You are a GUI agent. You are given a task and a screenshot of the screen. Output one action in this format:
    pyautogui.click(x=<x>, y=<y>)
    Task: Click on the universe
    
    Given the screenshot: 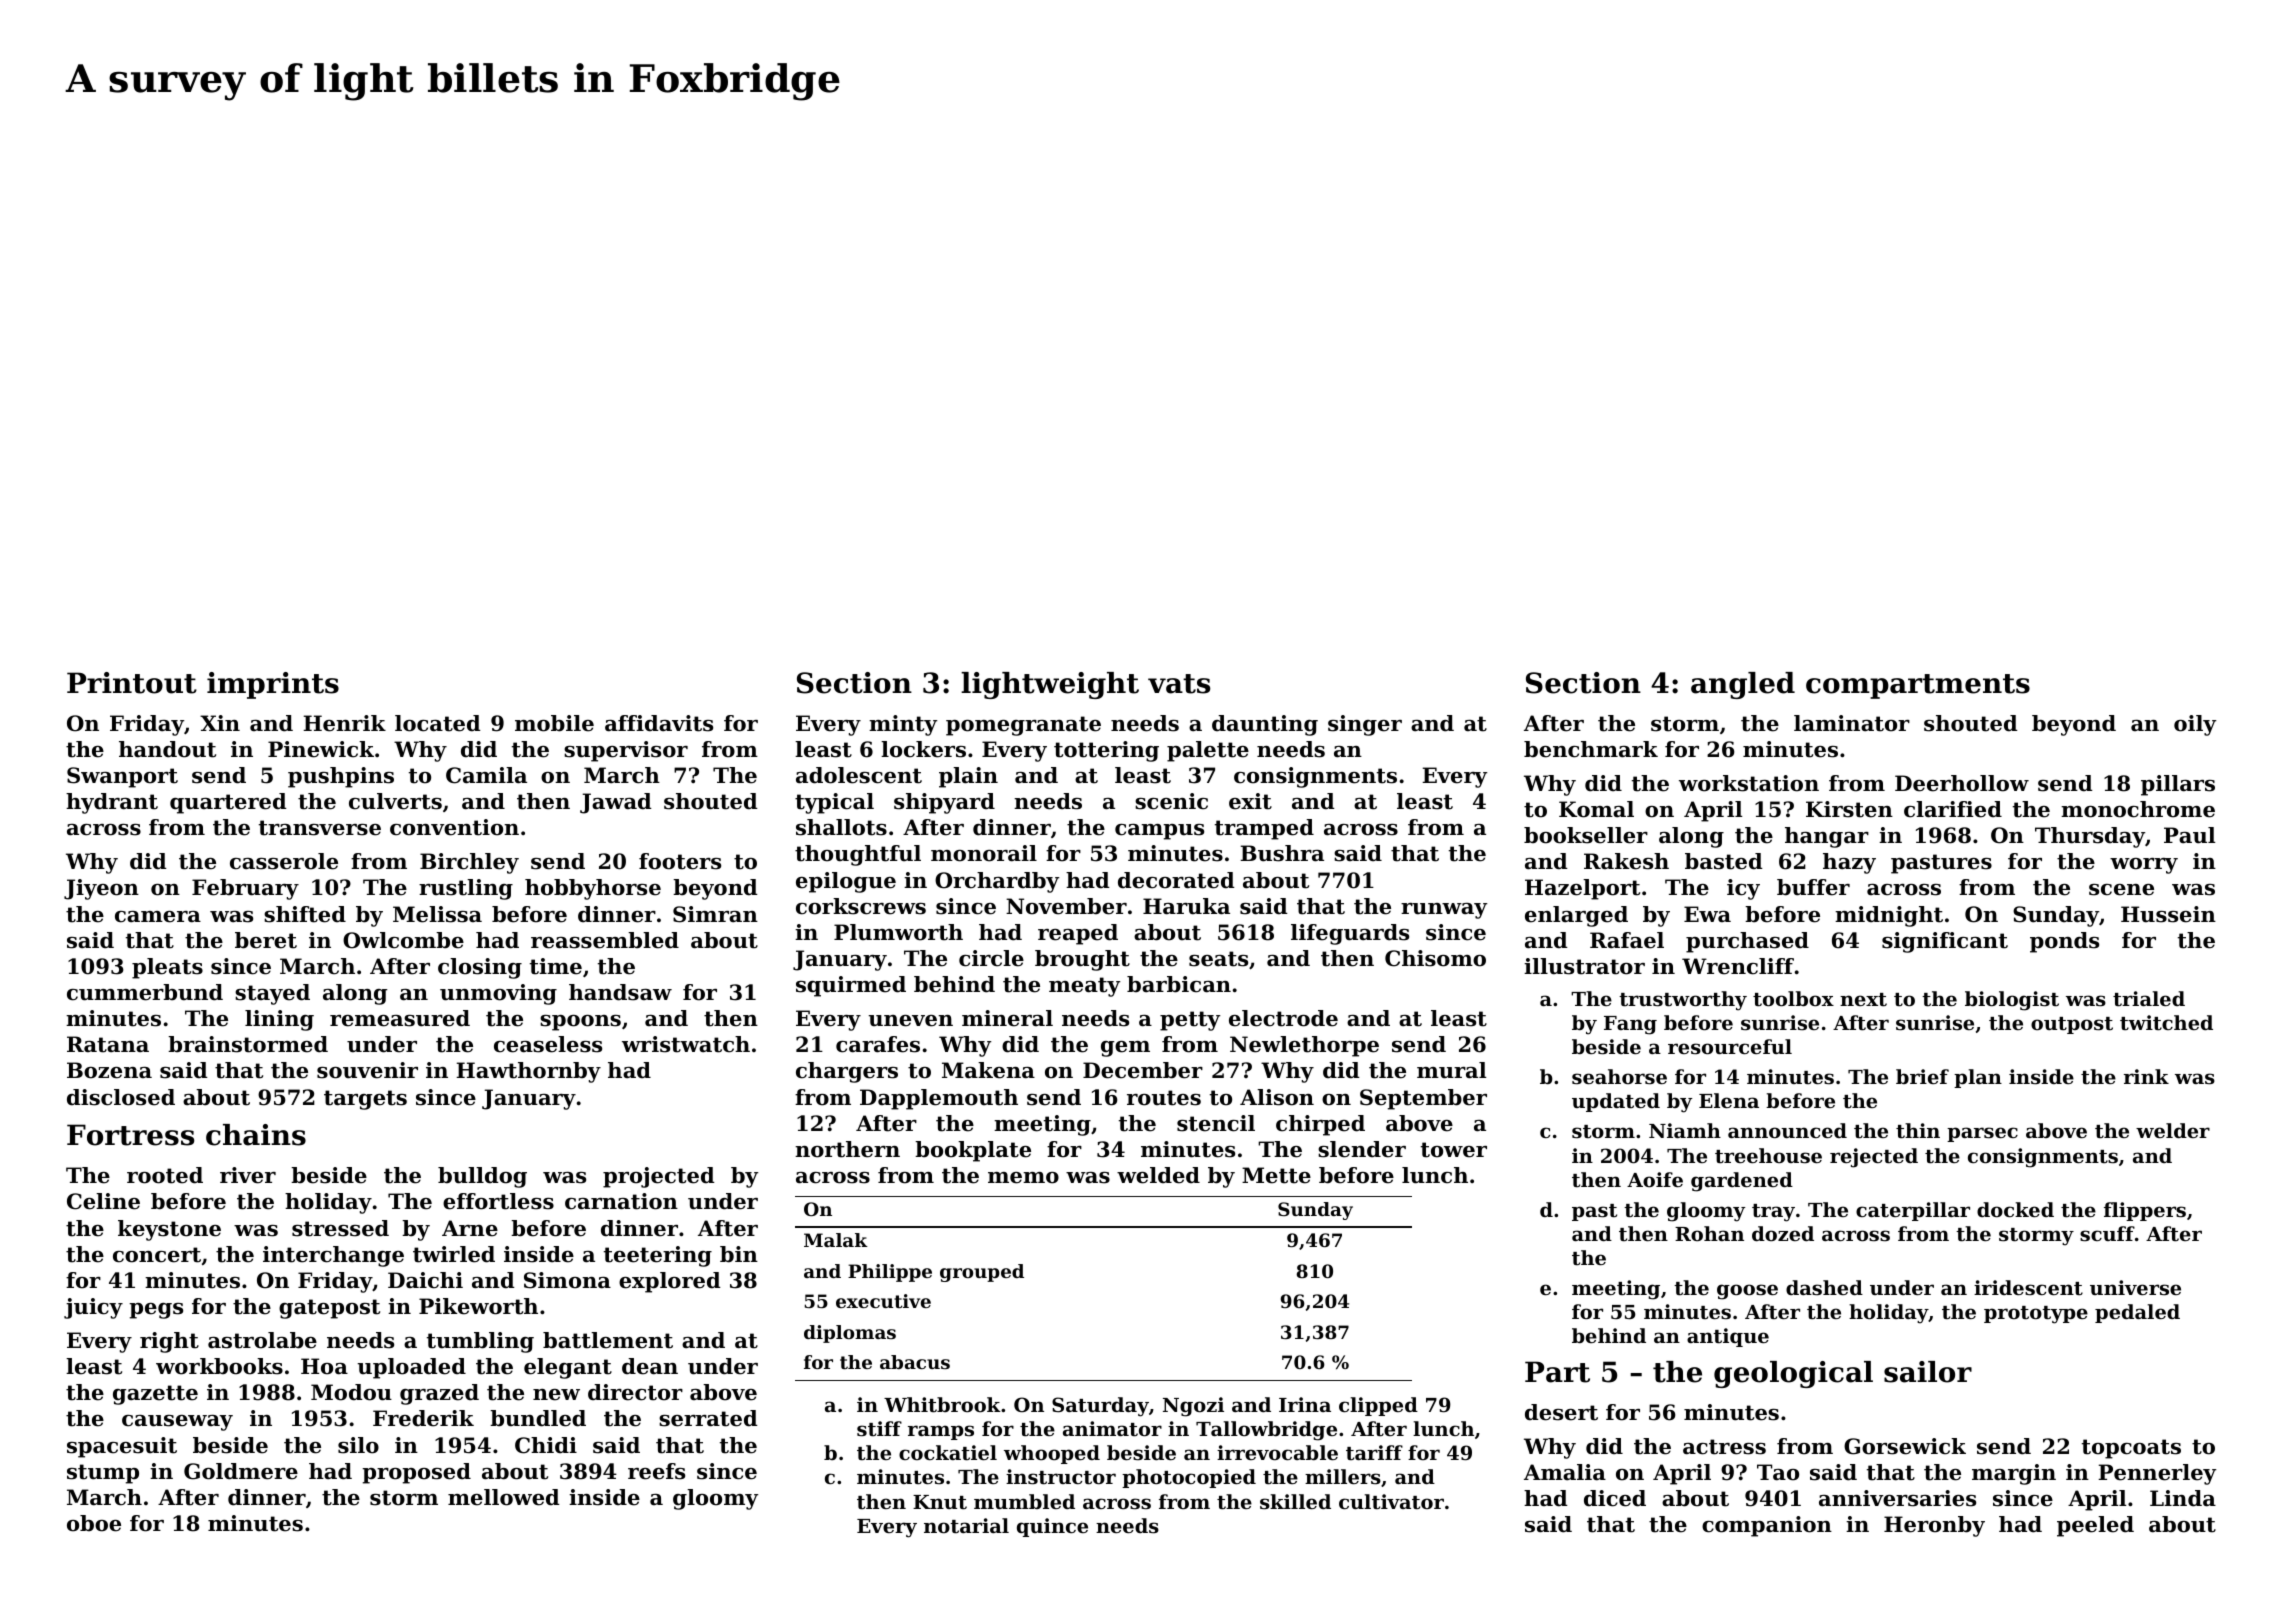 What is the action you would take?
    pyautogui.click(x=2135, y=1288)
